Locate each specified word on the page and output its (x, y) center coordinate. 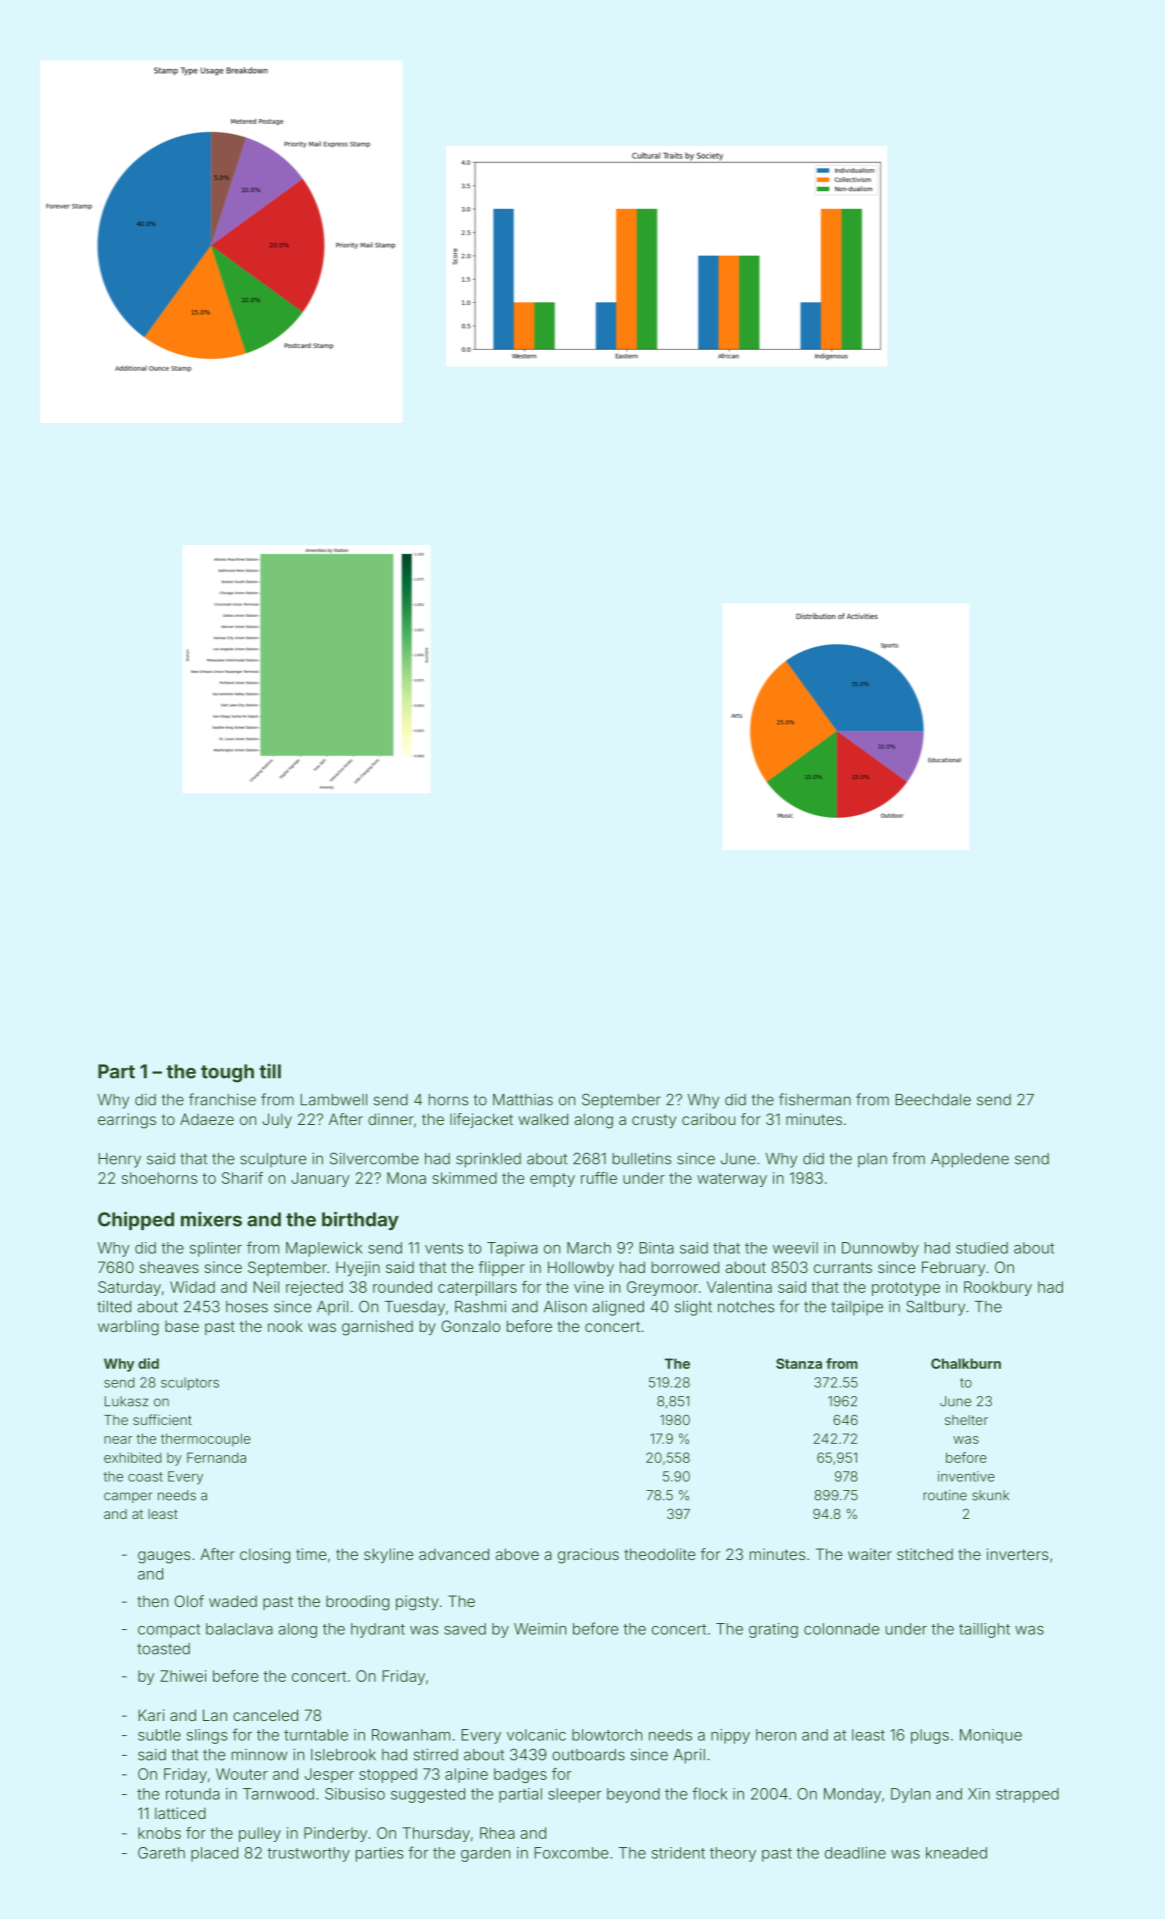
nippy (730, 1736)
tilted (114, 1306)
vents (444, 1248)
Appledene (970, 1160)
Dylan (910, 1795)
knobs (159, 1833)
